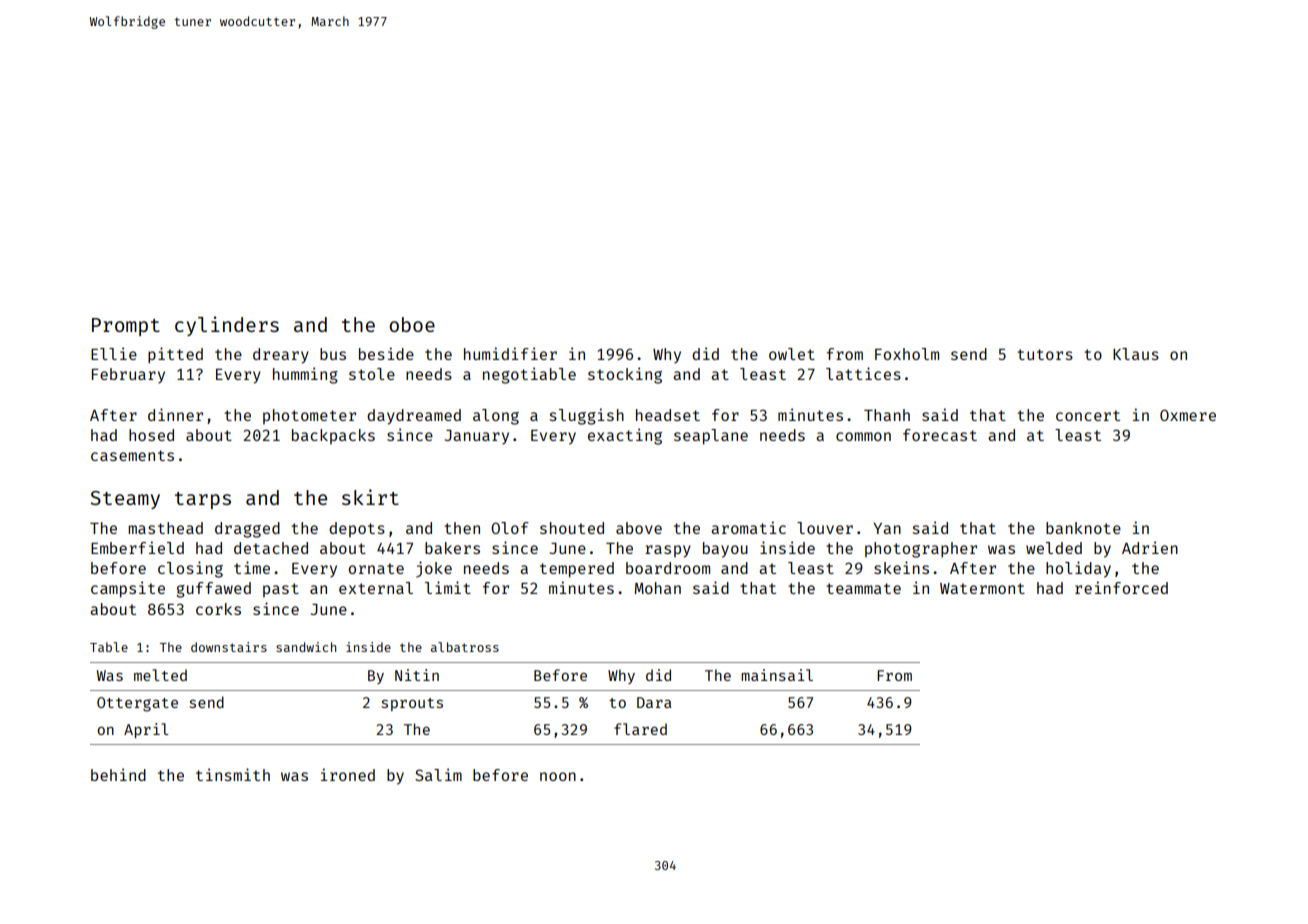  What do you see at coordinates (1150, 547) in the screenshot?
I see `Adrien` at bounding box center [1150, 547].
